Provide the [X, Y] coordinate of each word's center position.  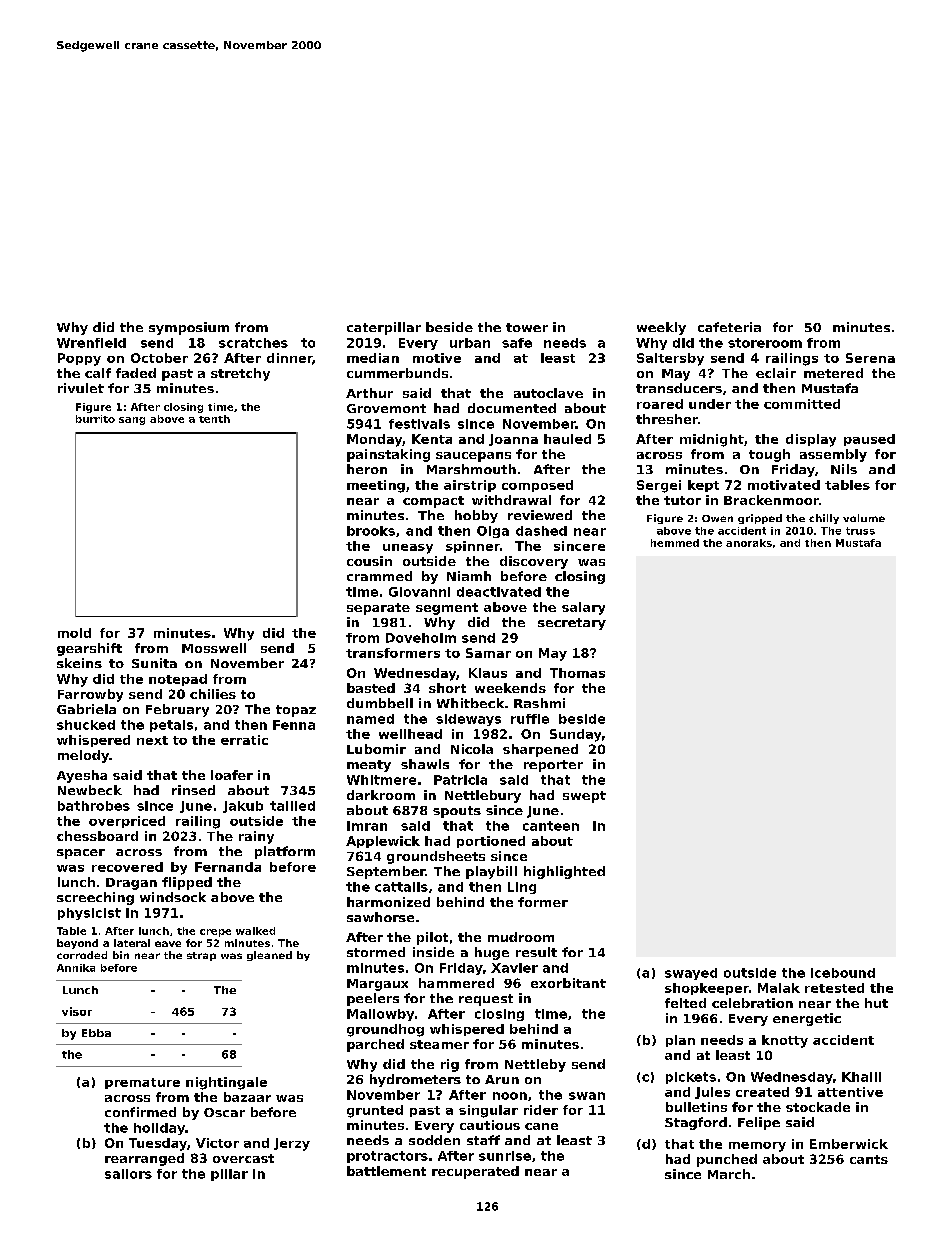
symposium [189, 328]
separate [378, 609]
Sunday [575, 735]
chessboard [97, 836]
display [811, 440]
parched [375, 1045]
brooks [371, 531]
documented [512, 408]
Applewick [383, 842]
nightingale [226, 1083]
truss [860, 531]
